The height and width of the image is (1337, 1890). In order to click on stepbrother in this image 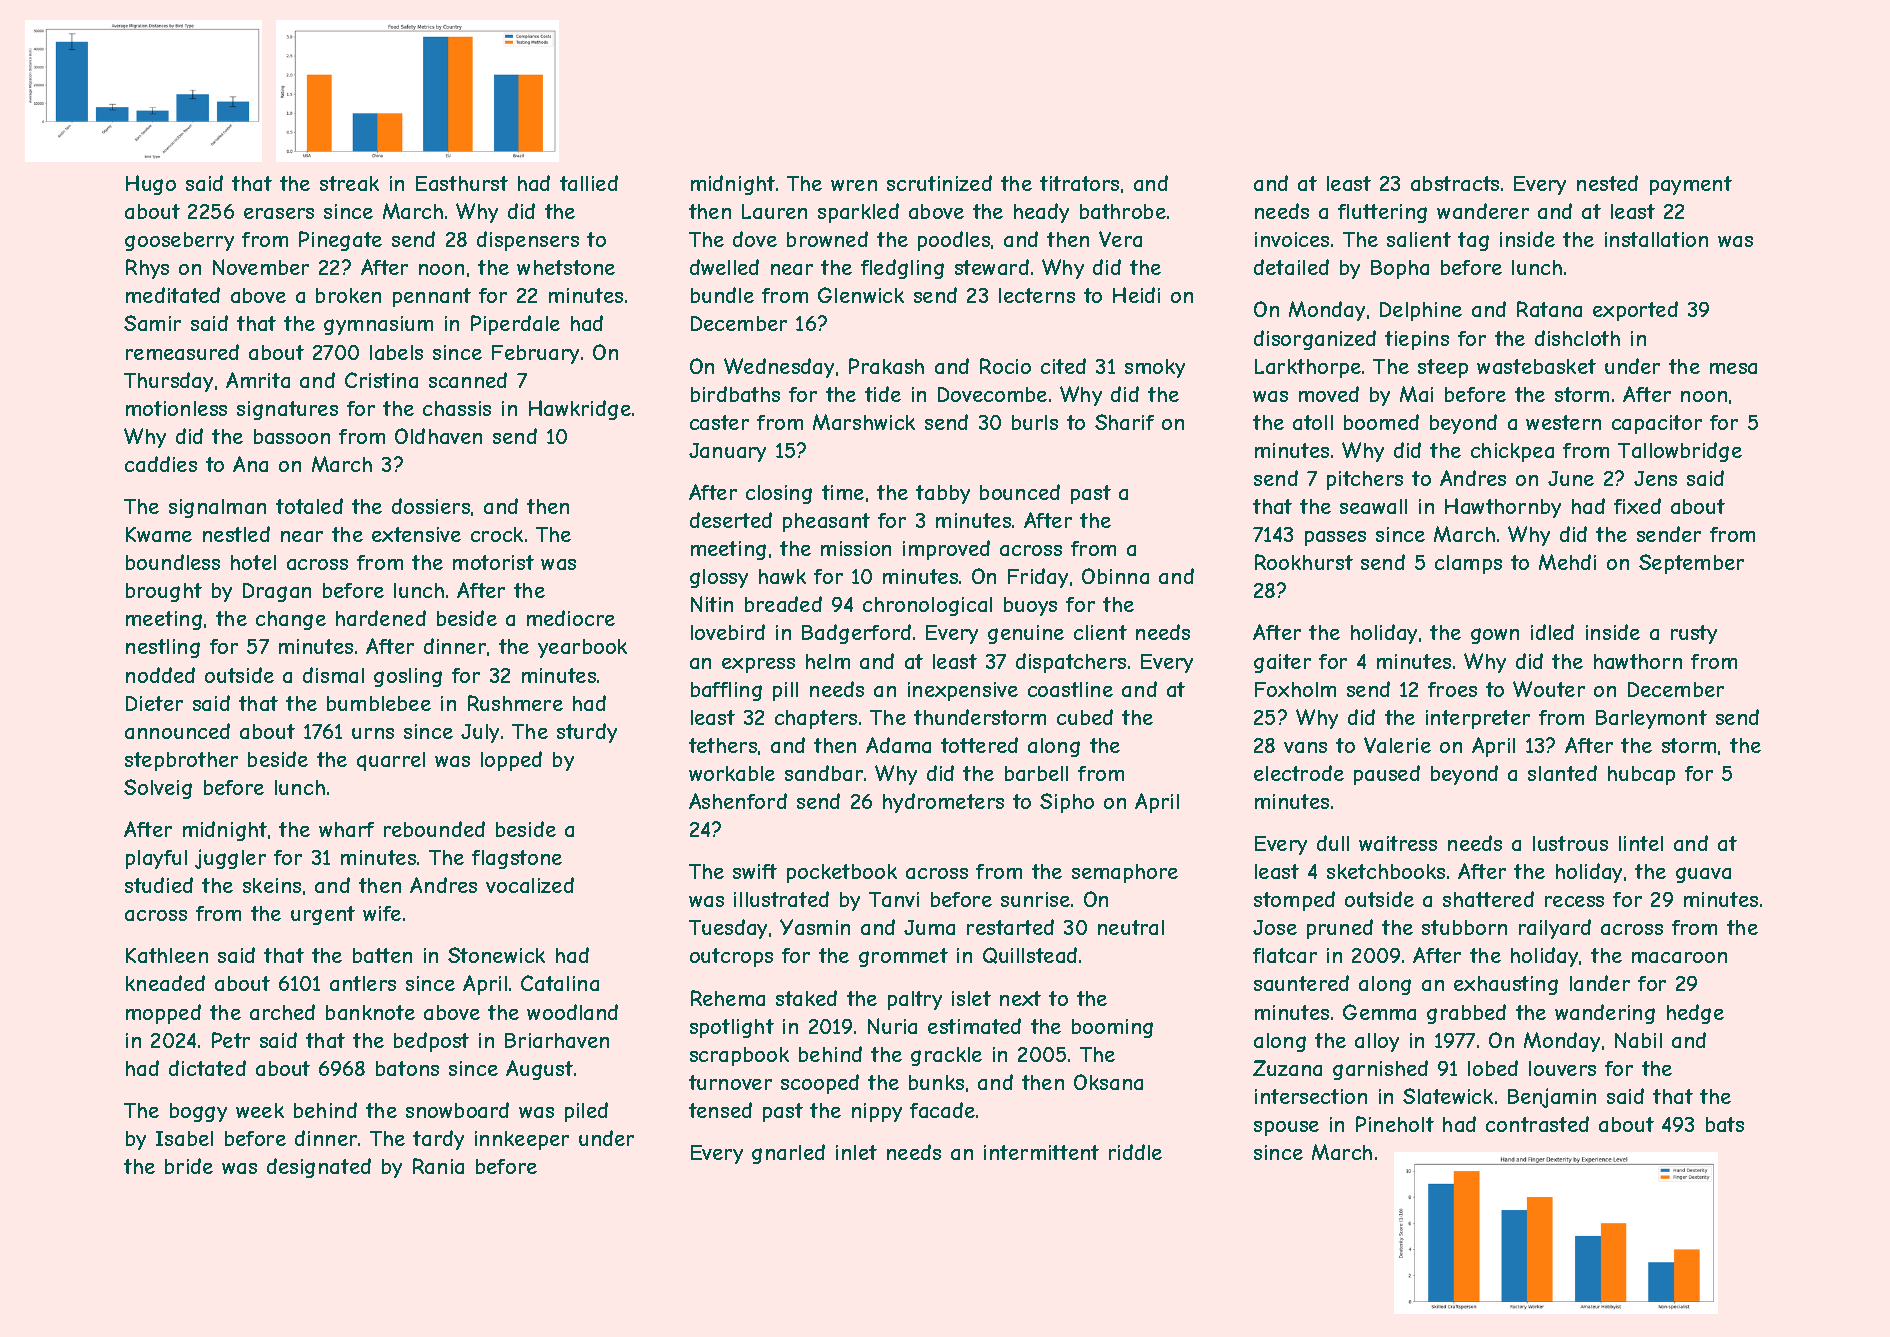, I will do `click(181, 761)`.
